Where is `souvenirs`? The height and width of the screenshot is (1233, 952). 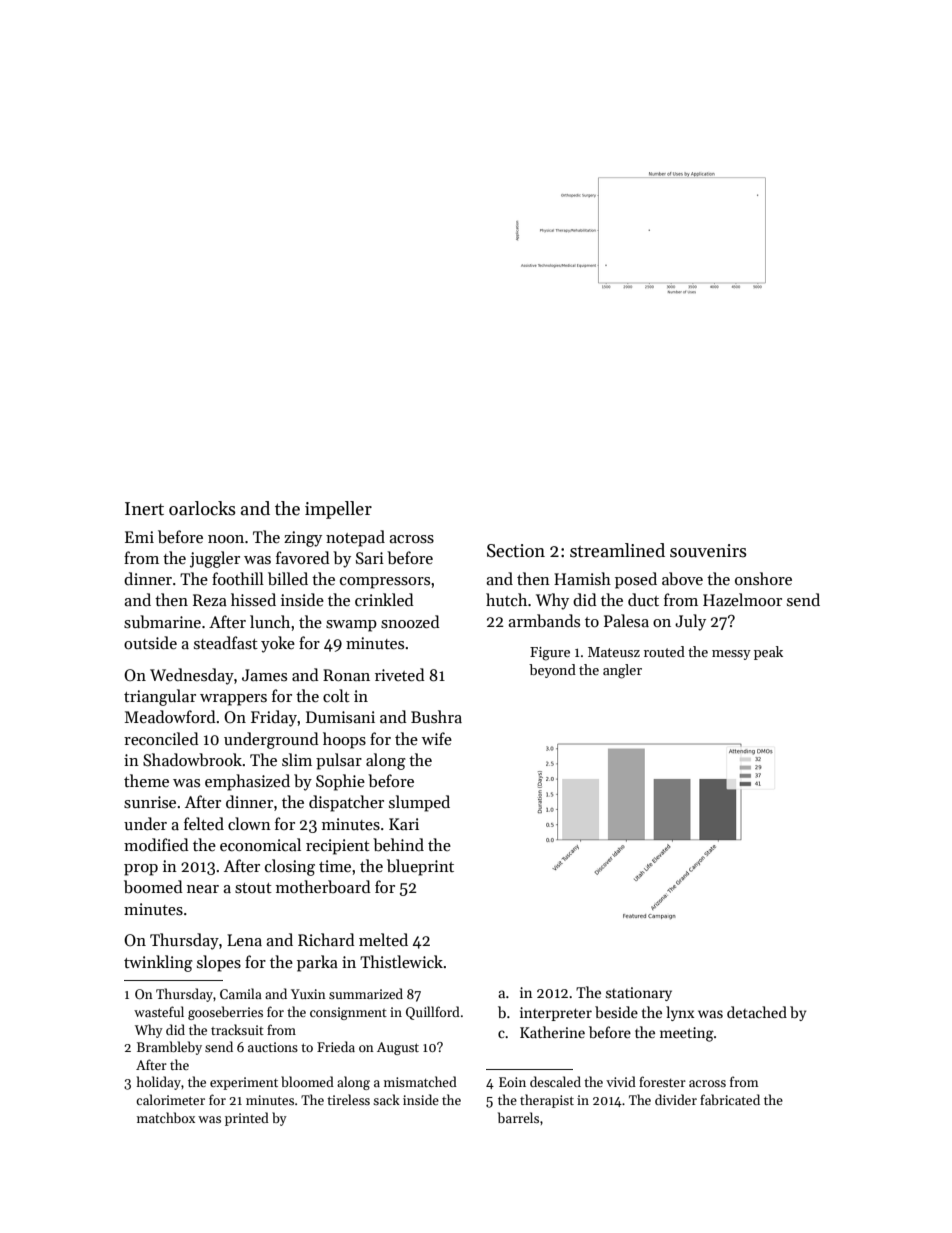
souvenirs is located at coordinates (708, 551).
